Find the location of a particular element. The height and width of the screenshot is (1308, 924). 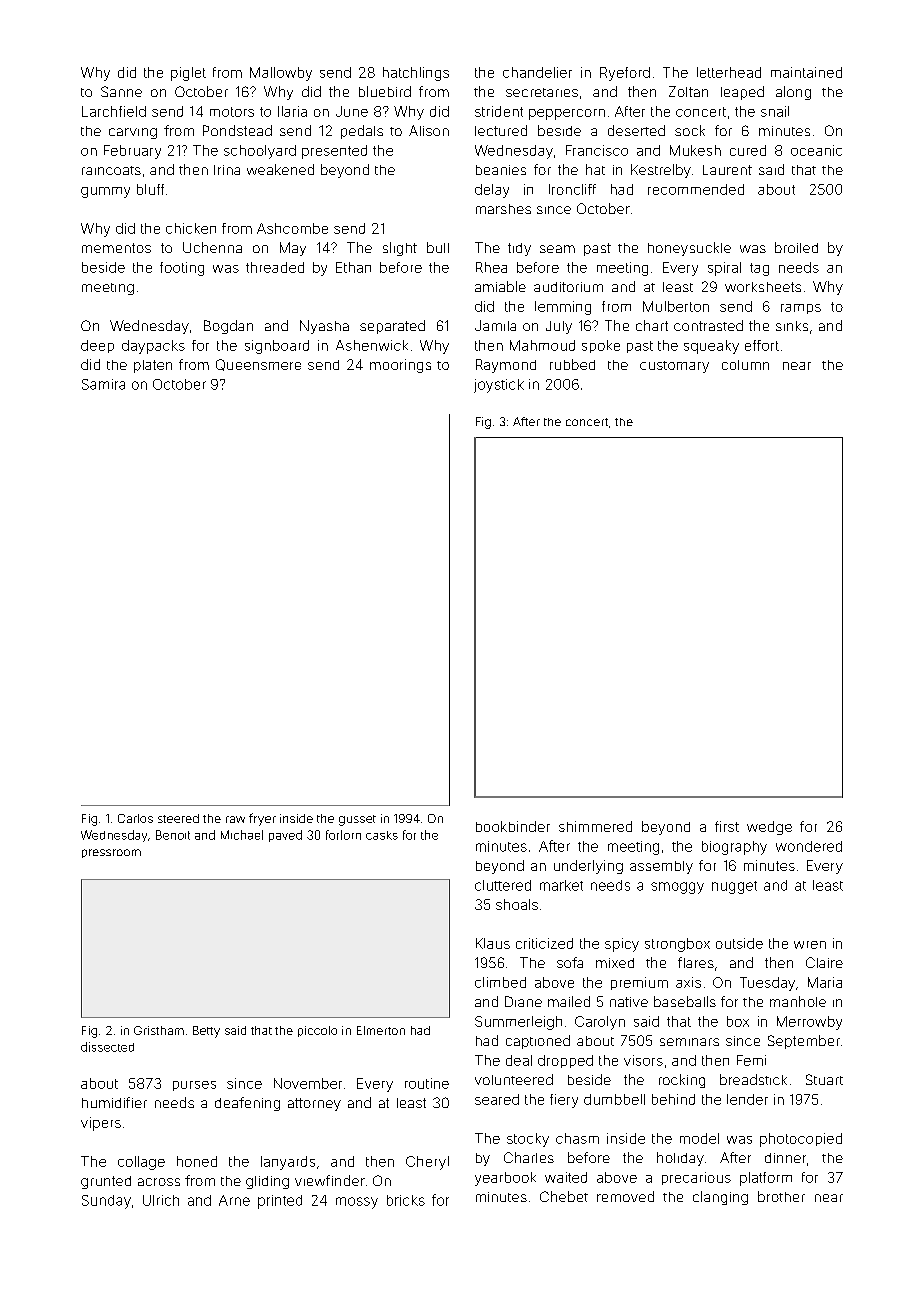

moorings is located at coordinates (400, 366).
